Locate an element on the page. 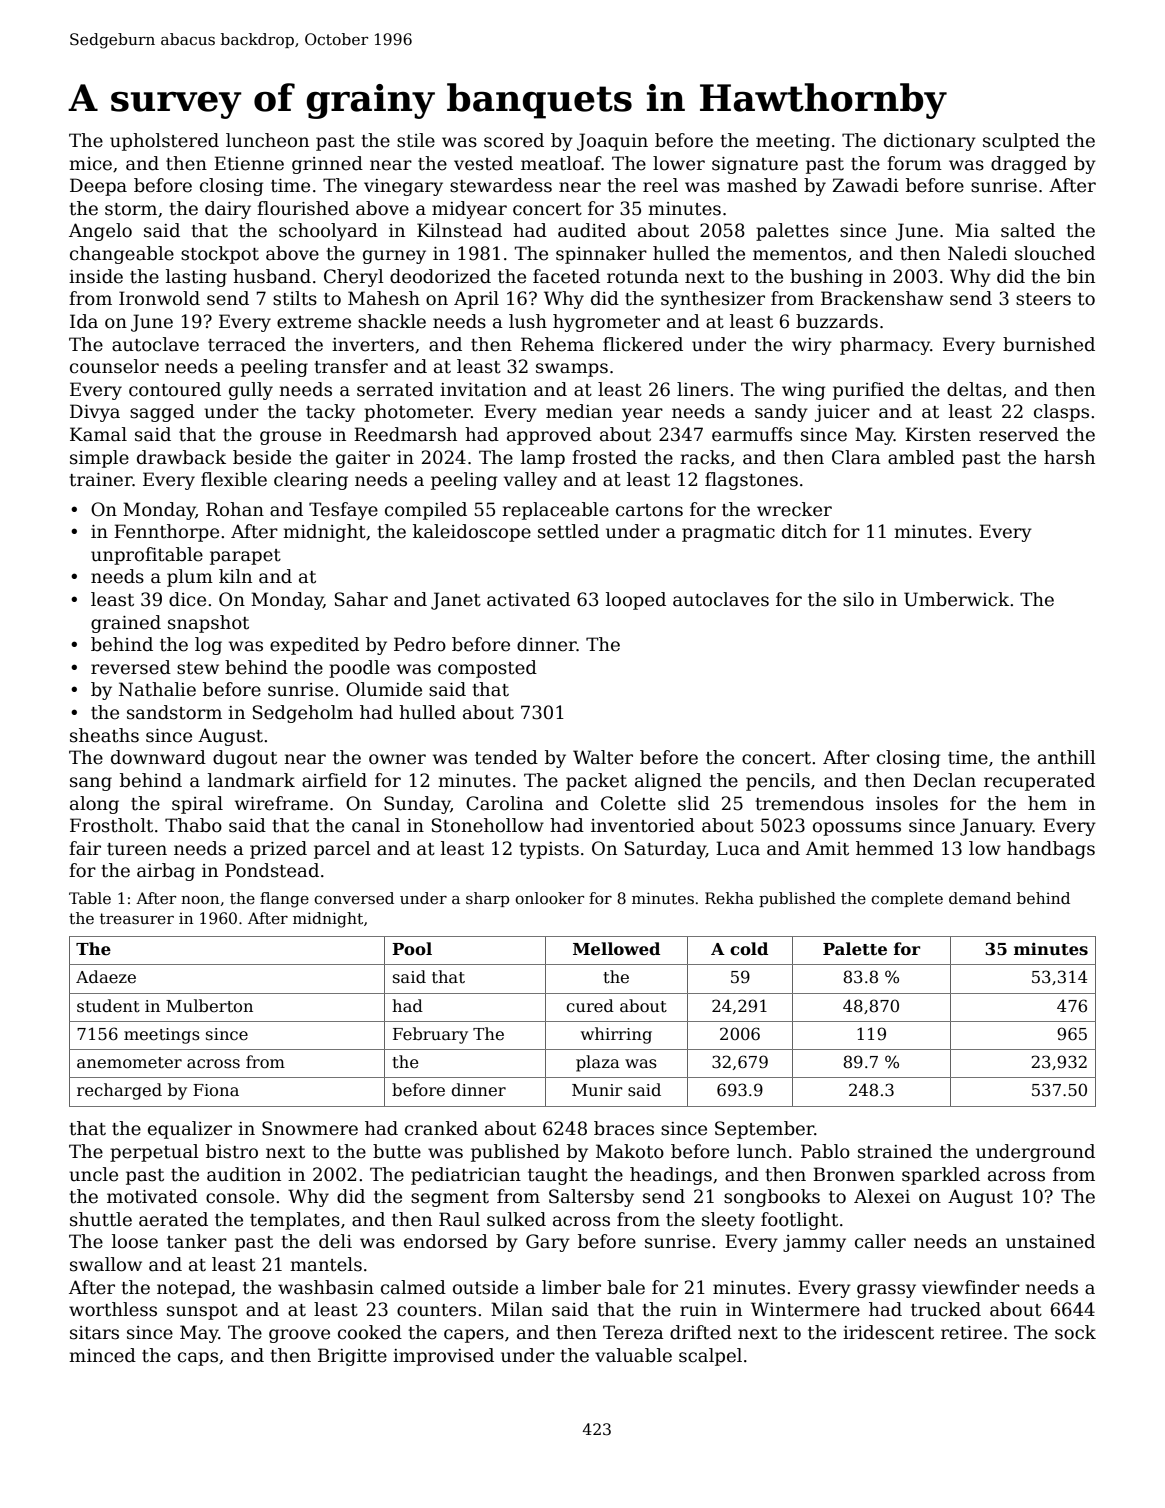  pharmacy is located at coordinates (885, 346).
